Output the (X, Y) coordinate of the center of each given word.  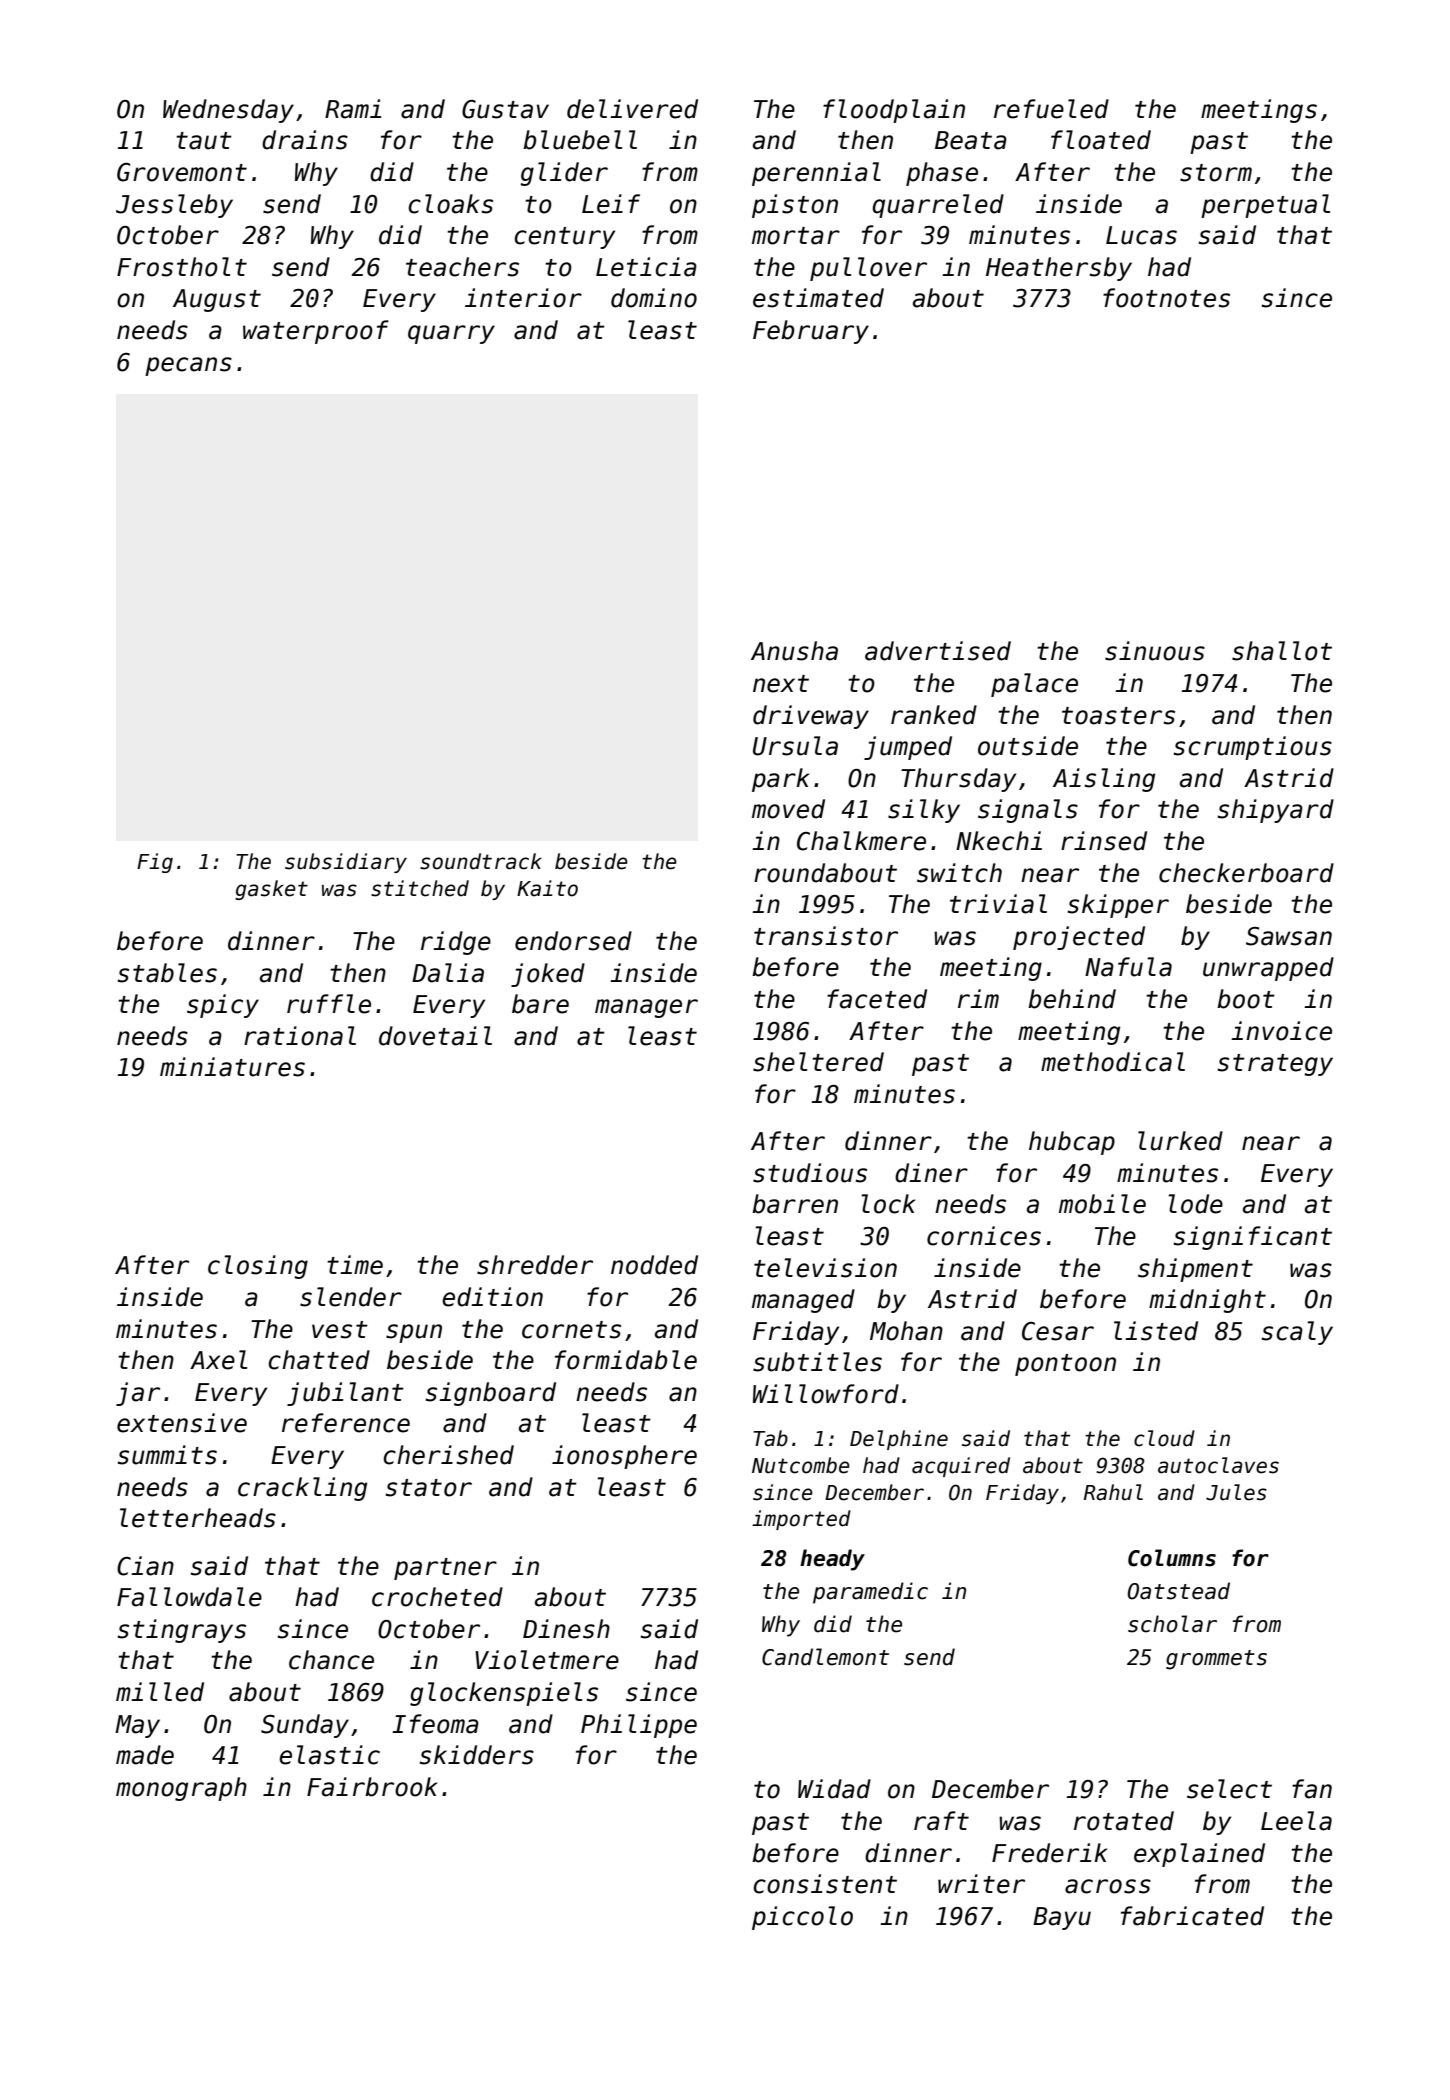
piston (795, 206)
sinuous (1155, 651)
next (781, 684)
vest (340, 1330)
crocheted (437, 1597)
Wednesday (228, 111)
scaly (1297, 1333)
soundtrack (481, 861)
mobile (1102, 1204)
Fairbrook (372, 1787)
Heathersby (1059, 269)
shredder (535, 1265)
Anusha (794, 651)
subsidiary (346, 863)
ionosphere (624, 1457)
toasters (1118, 716)
